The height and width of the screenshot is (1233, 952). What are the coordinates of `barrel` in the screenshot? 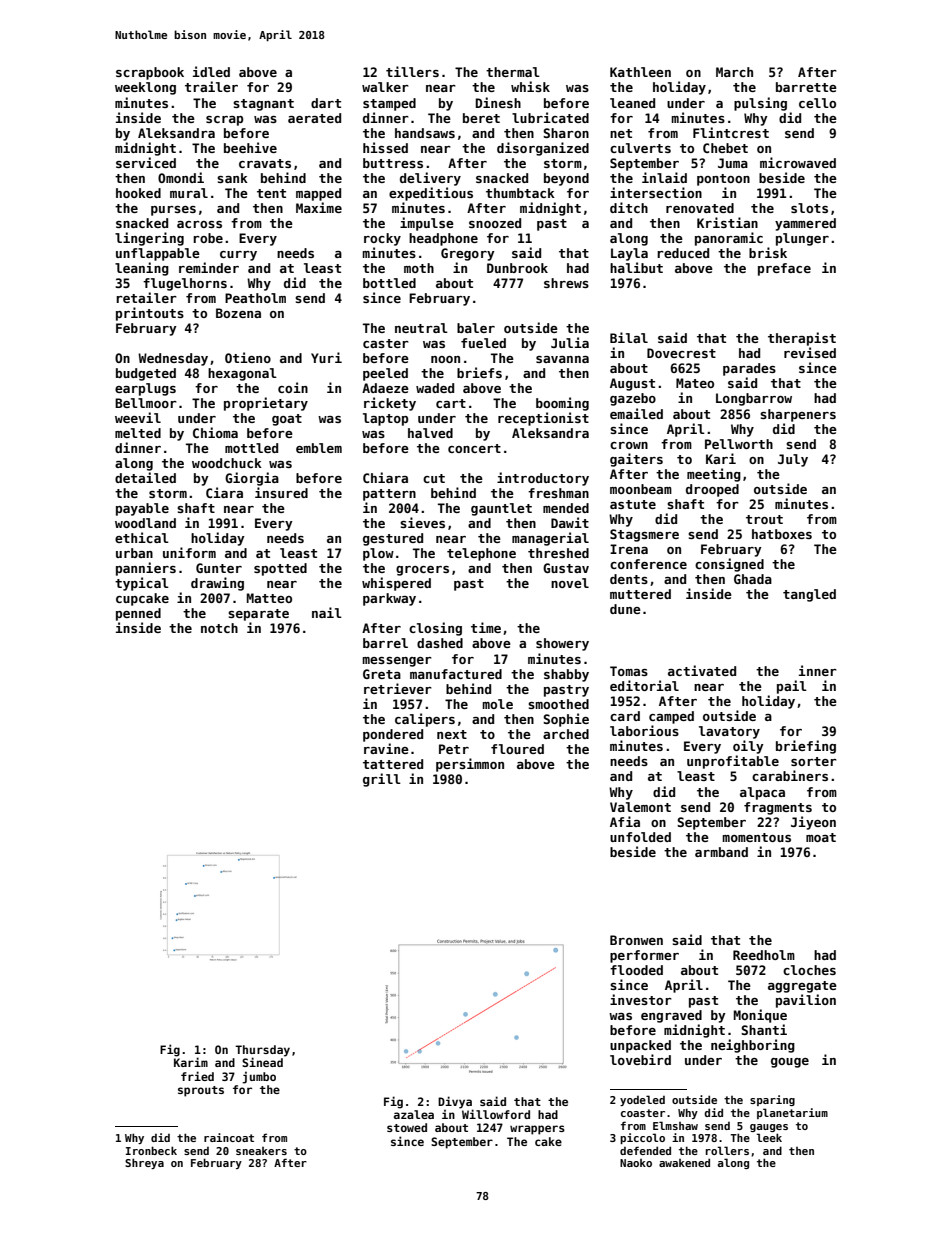 It's located at (385, 643).
